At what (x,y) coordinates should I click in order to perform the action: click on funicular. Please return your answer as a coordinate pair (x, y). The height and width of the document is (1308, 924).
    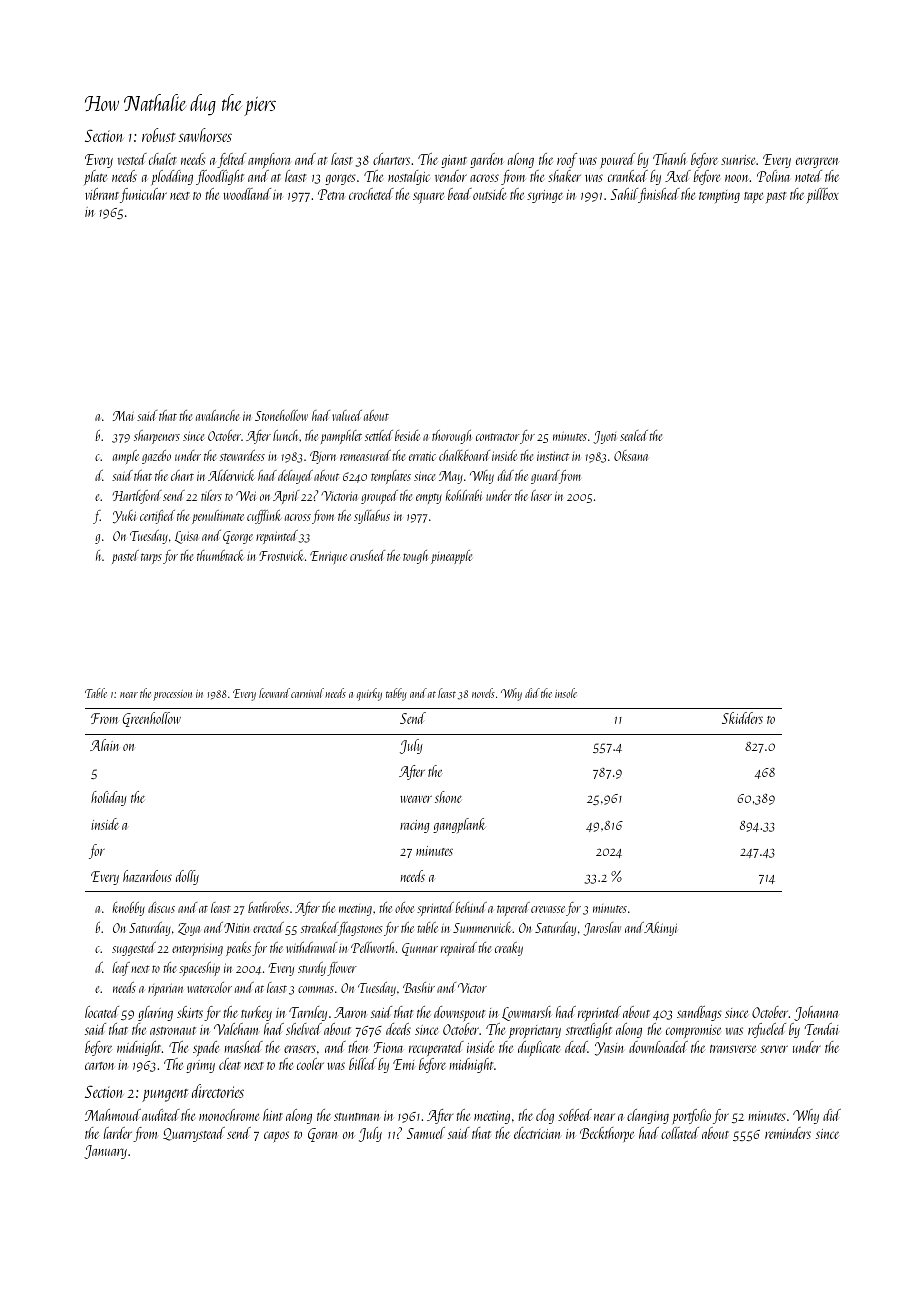
    Looking at the image, I should click on (143, 195).
